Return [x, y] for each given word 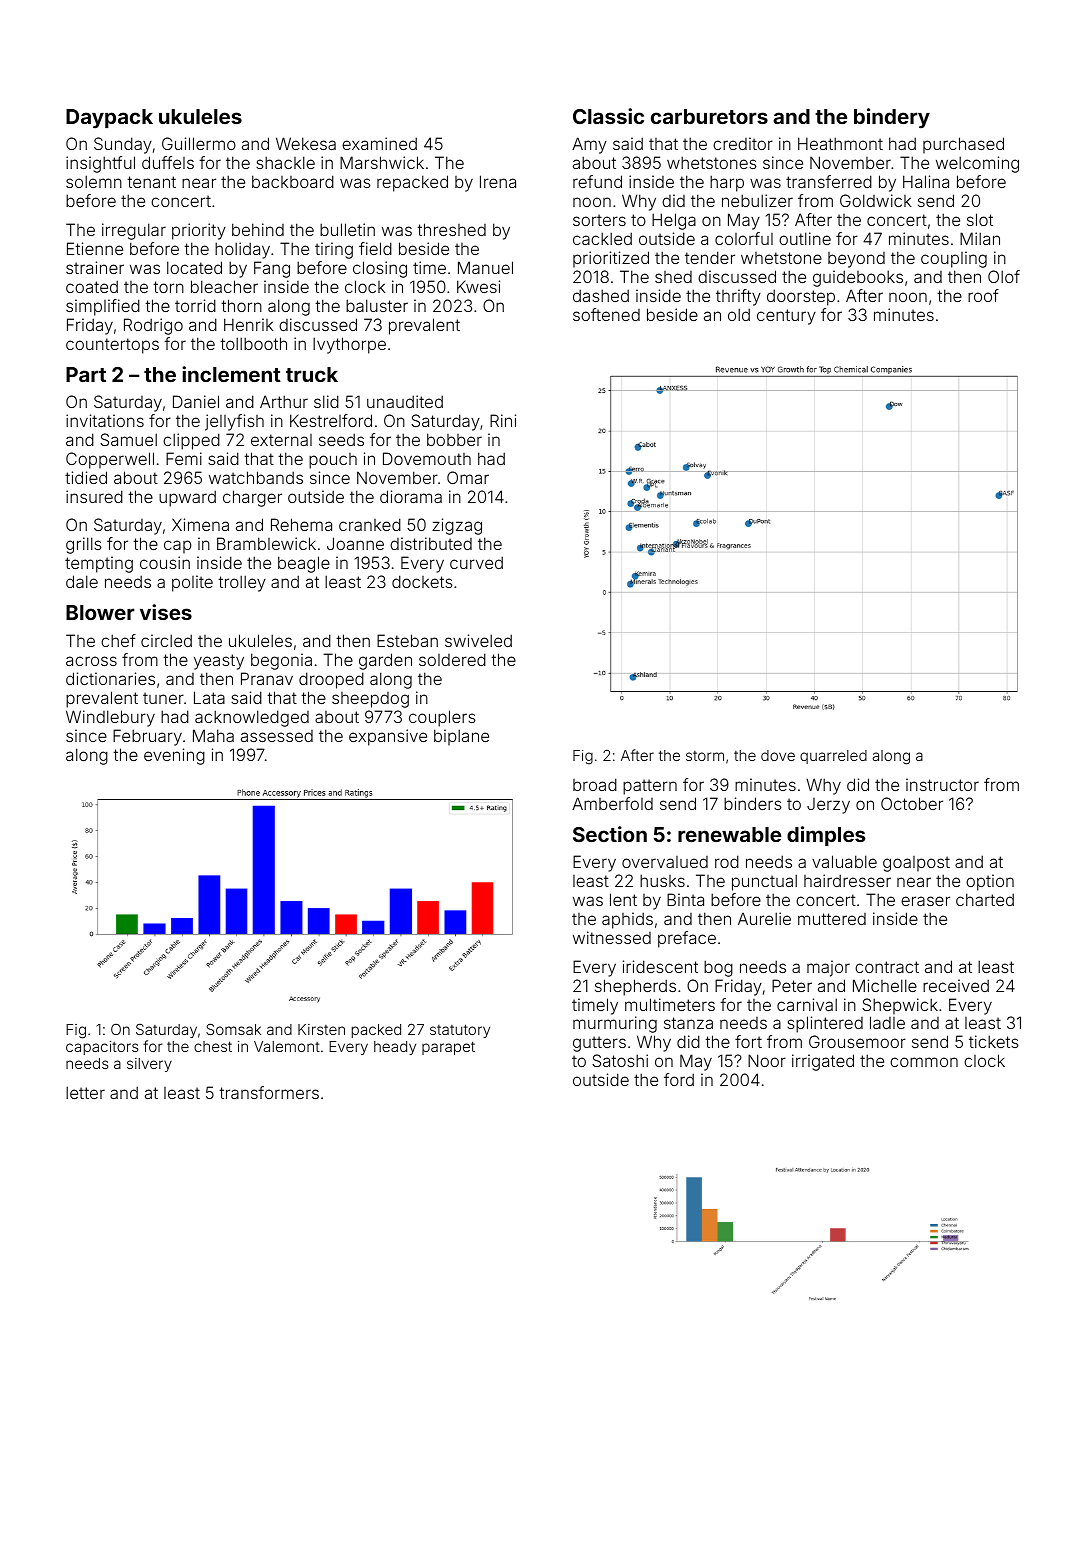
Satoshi [620, 1060]
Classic [608, 116]
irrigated [823, 1062]
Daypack [109, 119]
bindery [892, 118]
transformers [269, 1092]
